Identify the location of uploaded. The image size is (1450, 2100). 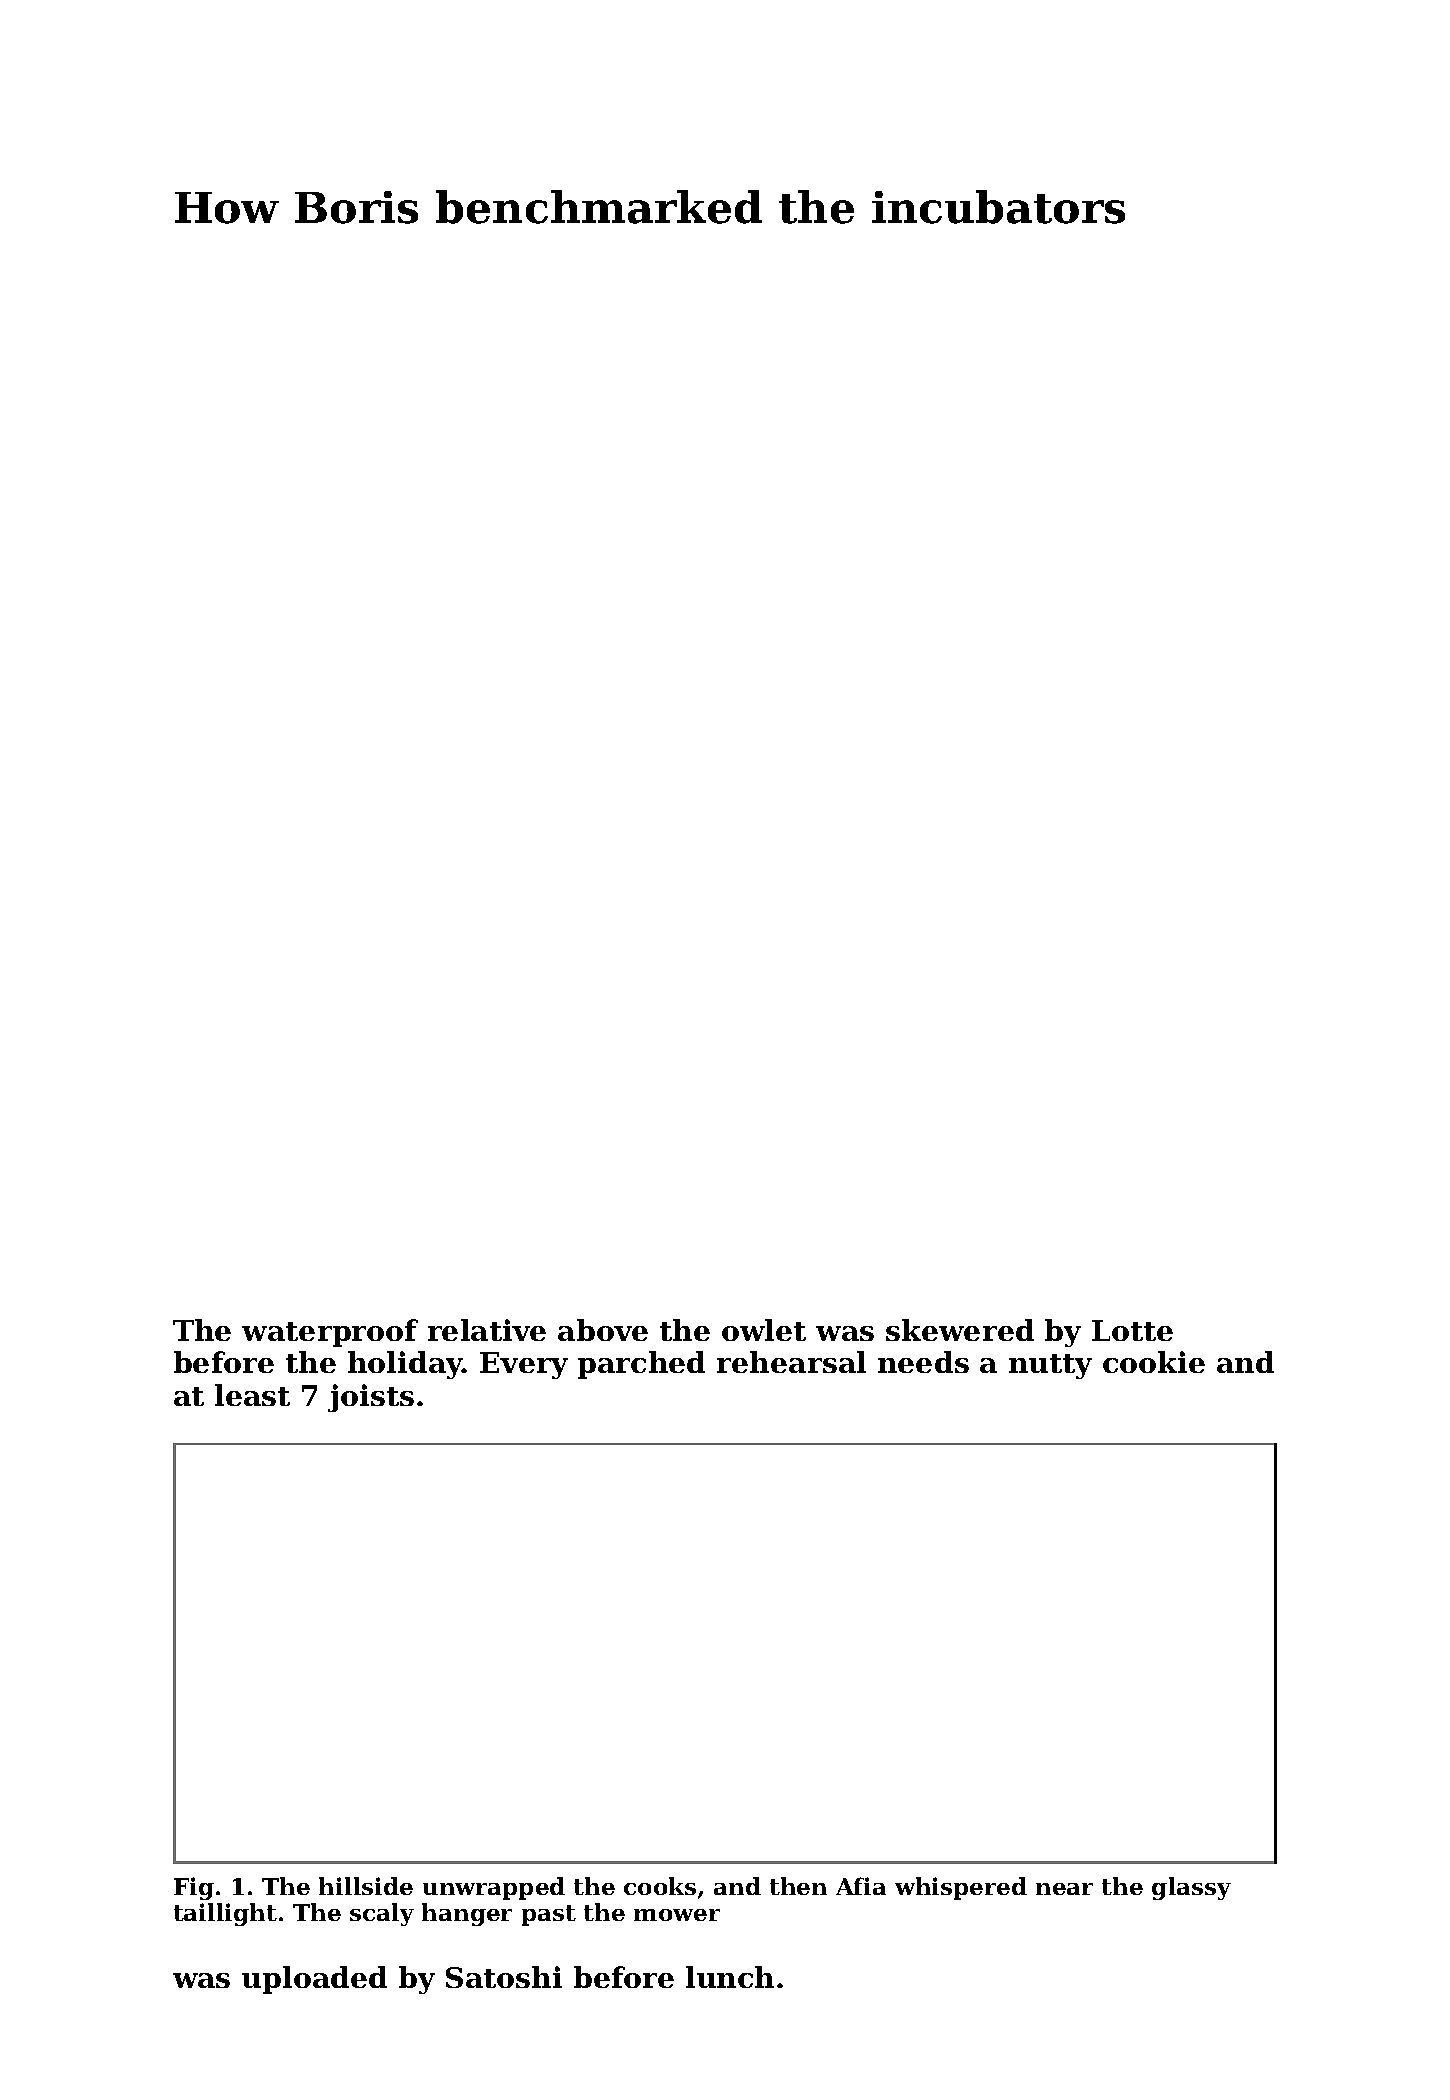
(314, 1980).
